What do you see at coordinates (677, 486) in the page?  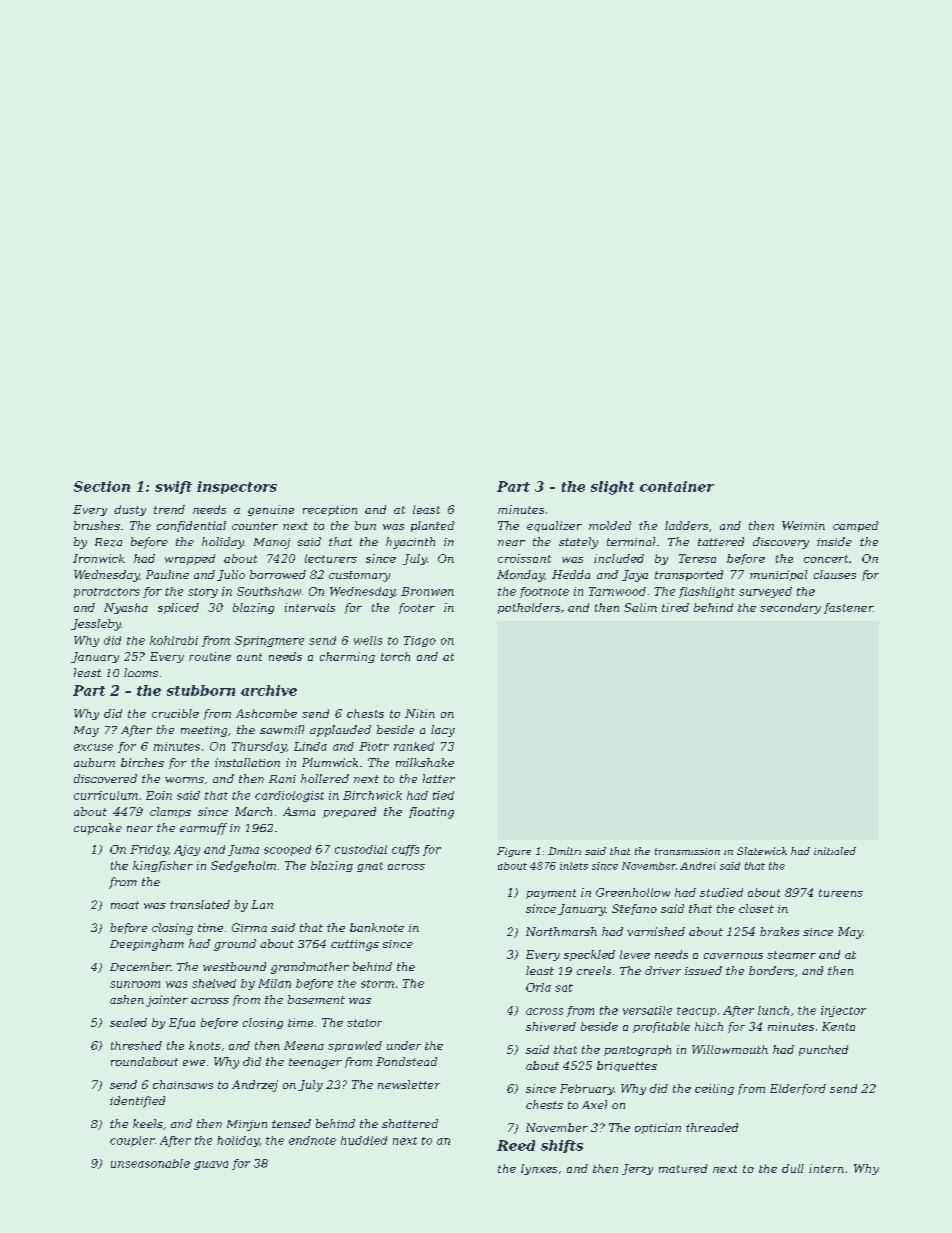 I see `container` at bounding box center [677, 486].
